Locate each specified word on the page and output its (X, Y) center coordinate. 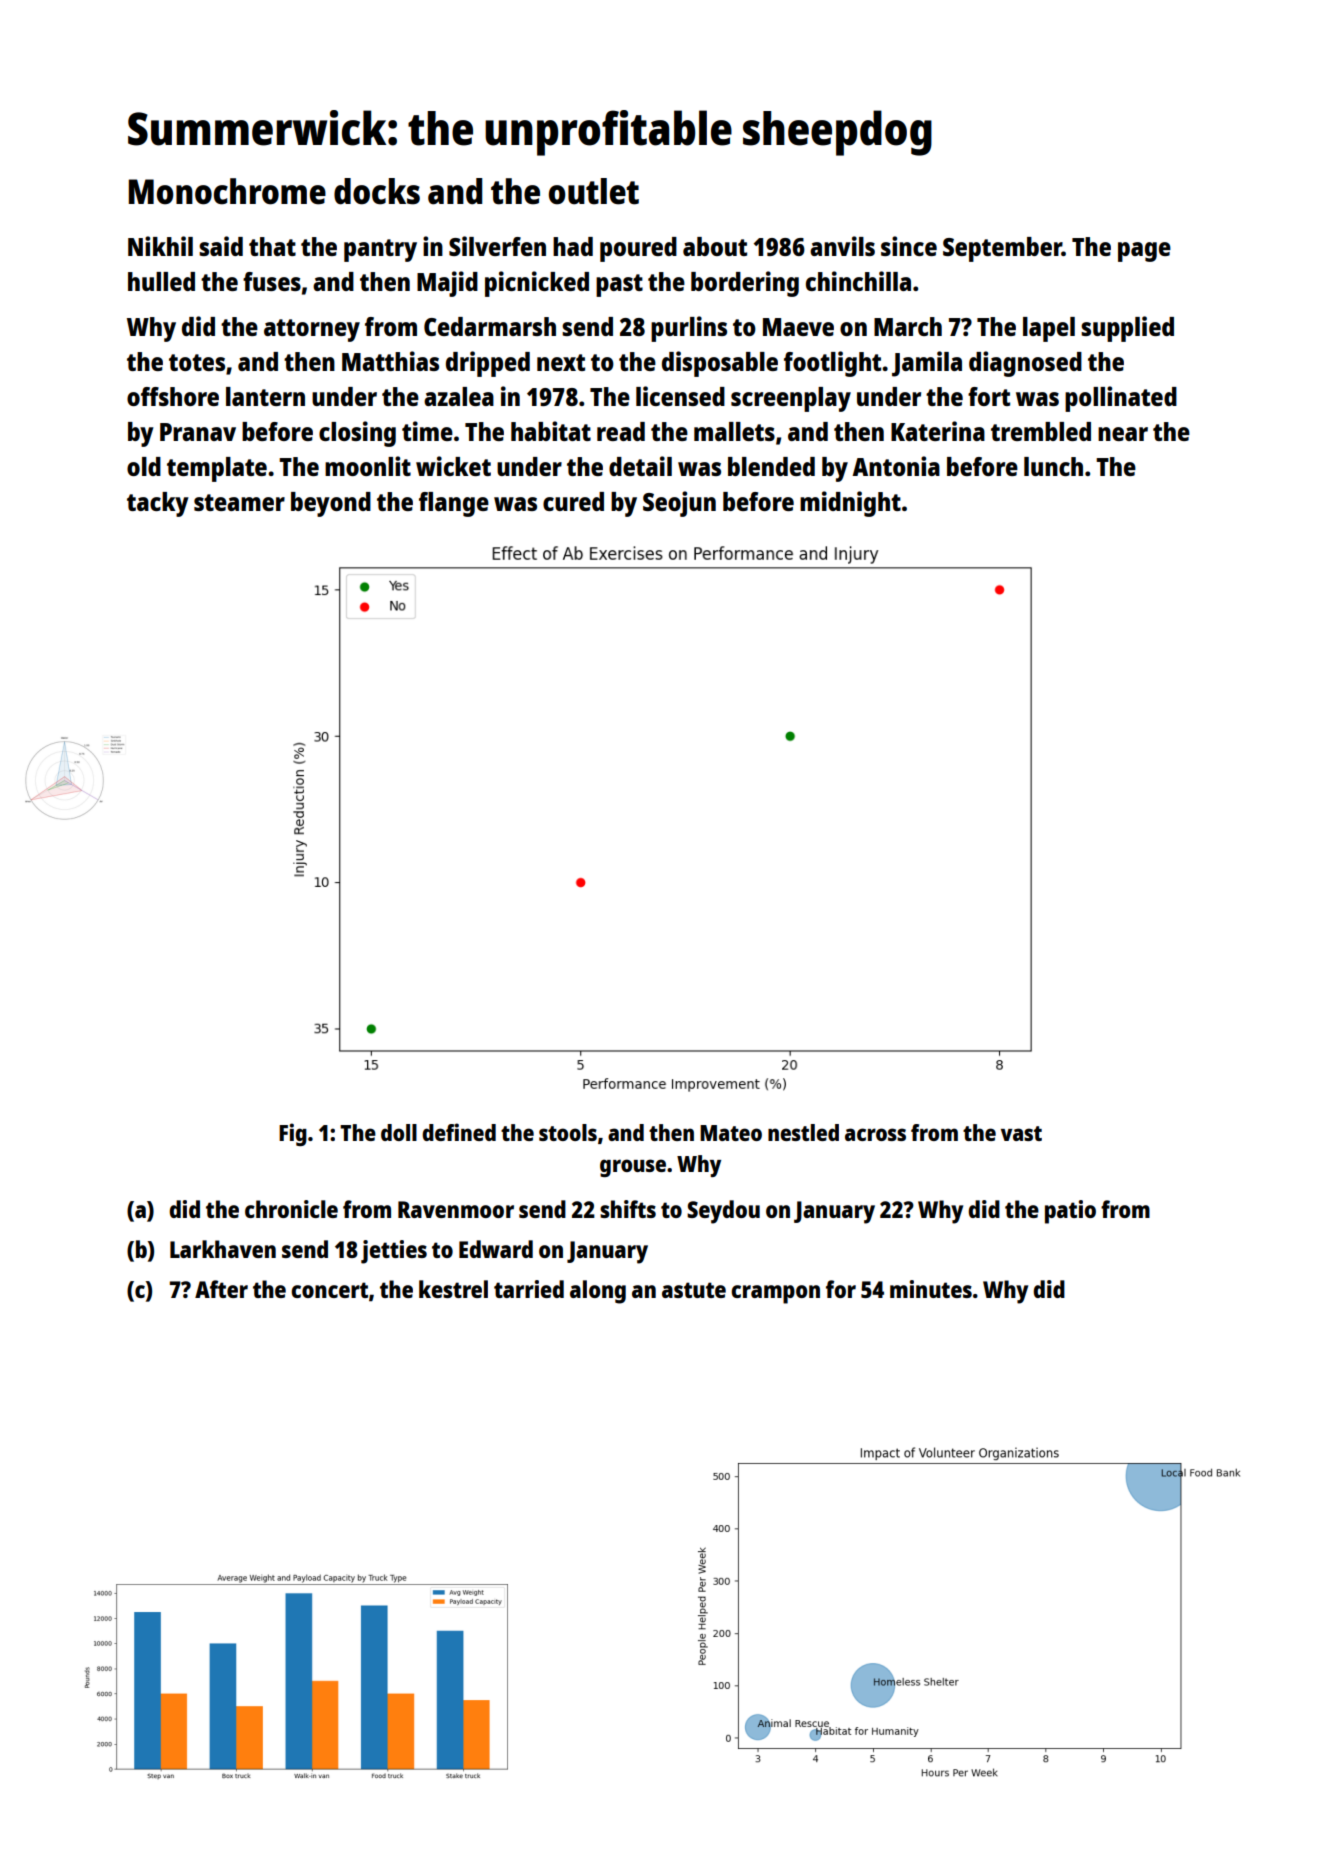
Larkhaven (223, 1249)
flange (454, 504)
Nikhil (160, 246)
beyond (331, 504)
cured (573, 501)
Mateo (731, 1133)
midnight (850, 504)
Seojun (679, 504)
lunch (1053, 466)
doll (399, 1132)
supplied (1127, 329)
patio (1070, 1212)
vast (1021, 1133)
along (598, 1292)
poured (638, 249)
